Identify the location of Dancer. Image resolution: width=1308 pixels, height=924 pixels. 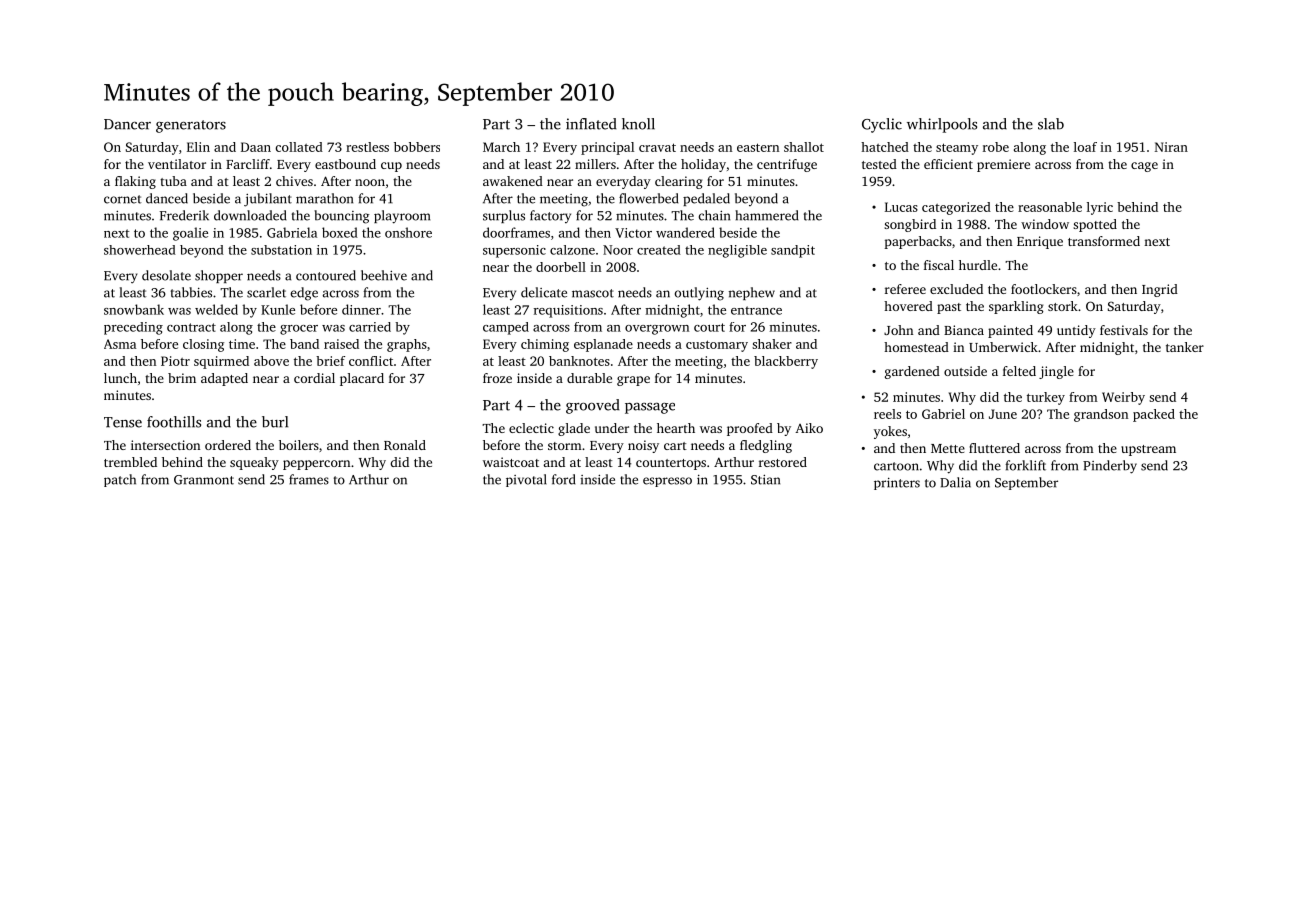
(127, 124).
